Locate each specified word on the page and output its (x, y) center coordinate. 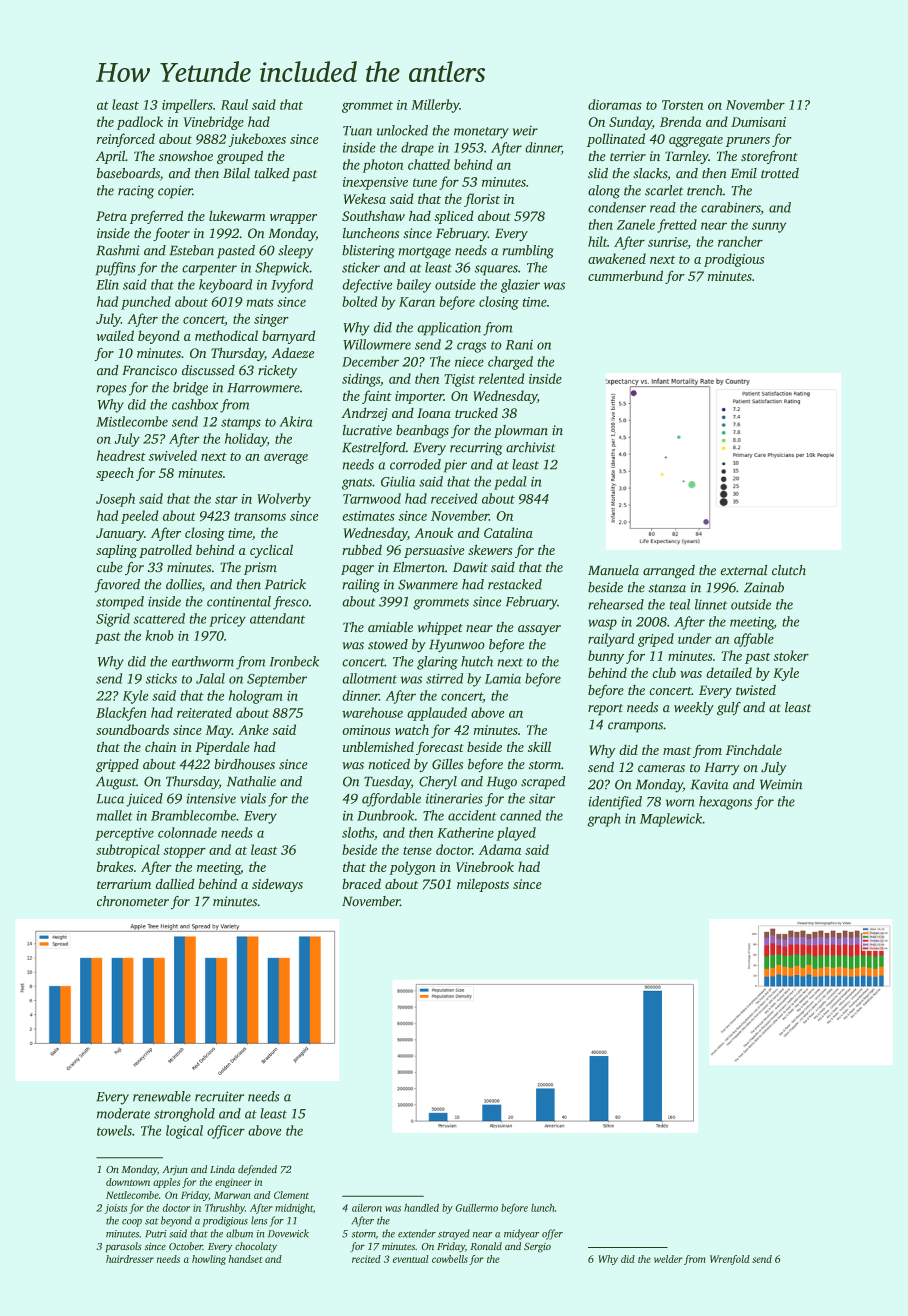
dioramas (615, 104)
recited (366, 1259)
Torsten (682, 105)
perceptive (124, 834)
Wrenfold (730, 1260)
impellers (187, 106)
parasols (123, 1247)
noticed (389, 764)
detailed (729, 672)
